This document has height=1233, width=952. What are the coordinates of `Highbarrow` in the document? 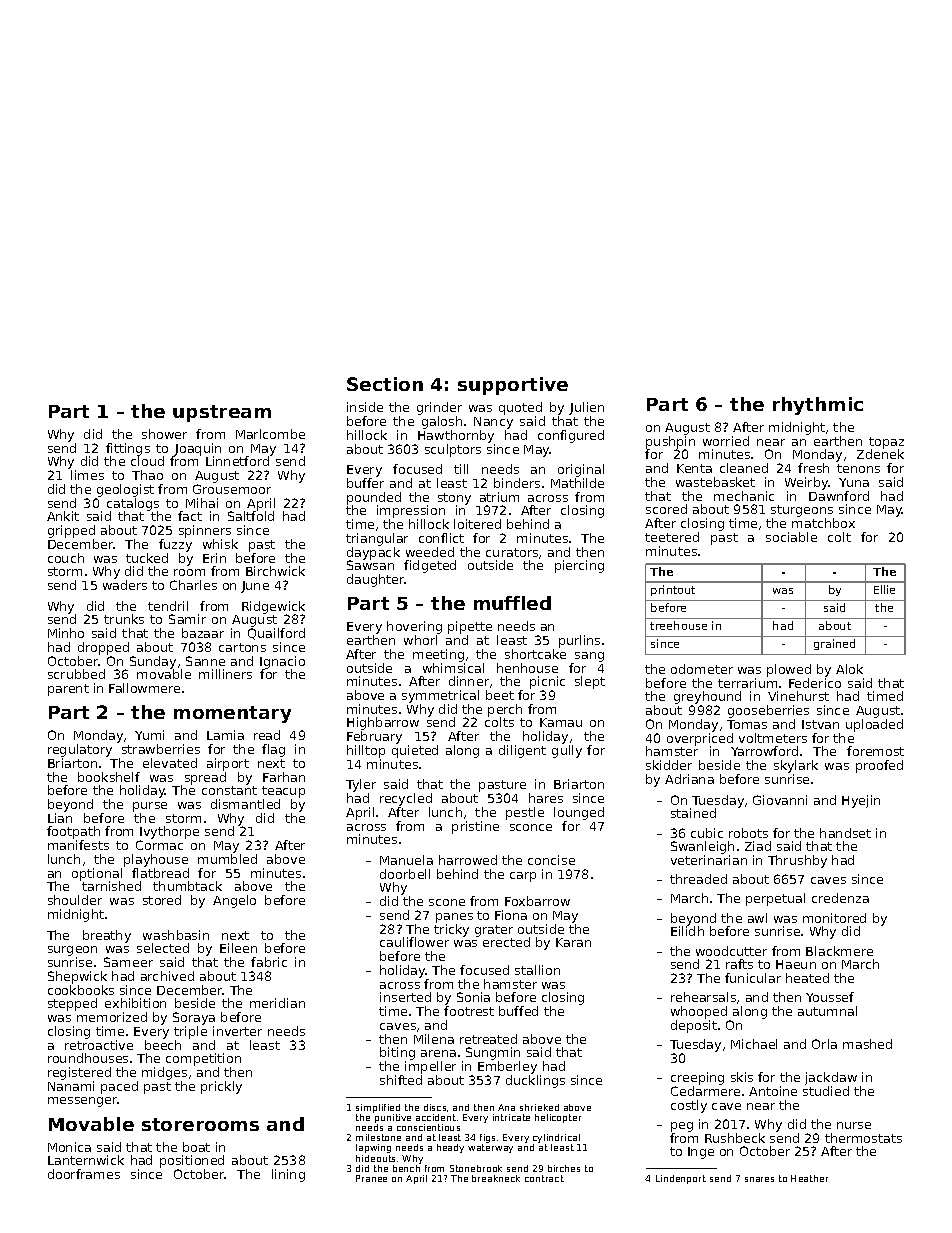 It's located at (383, 723).
